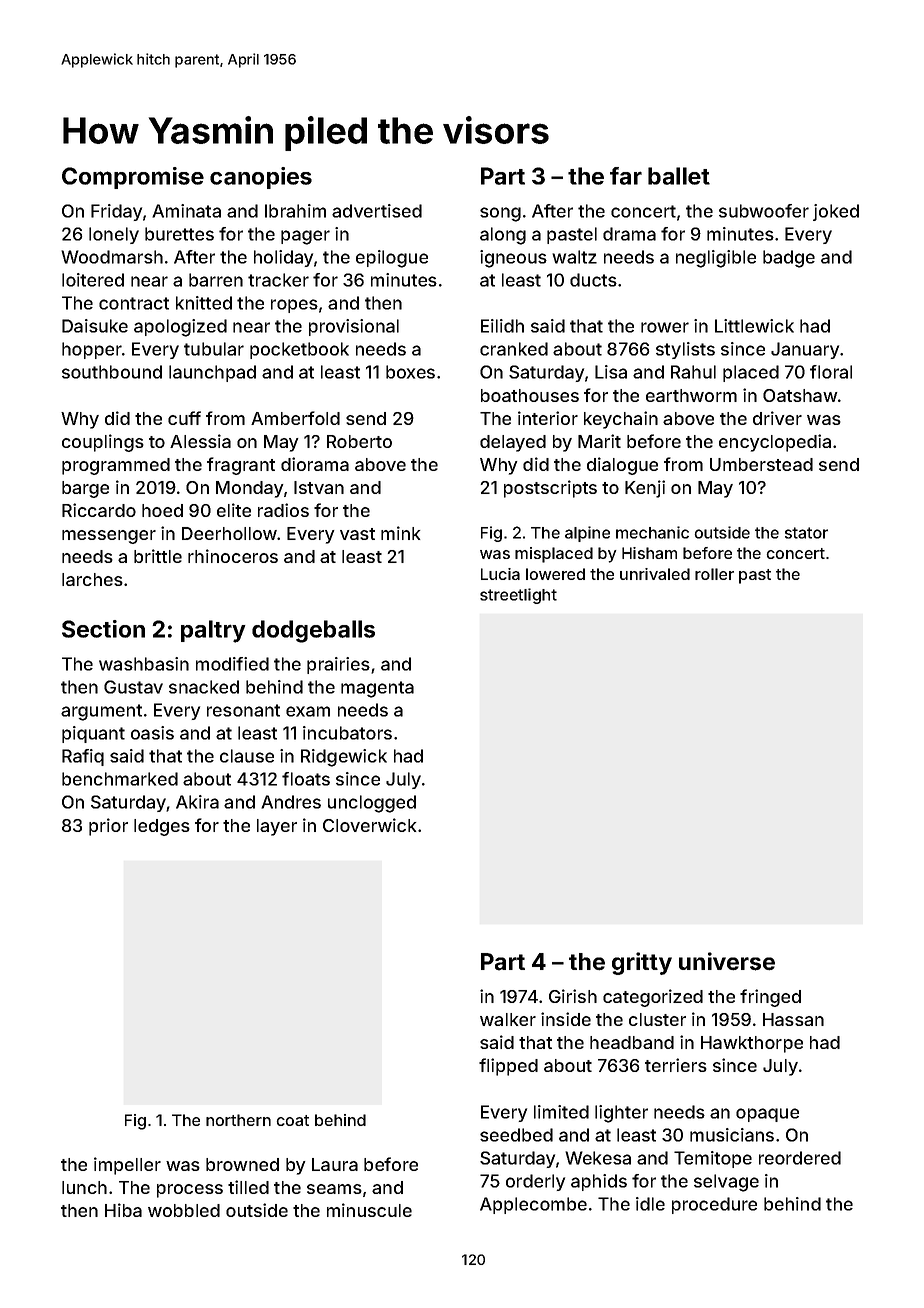  I want to click on ballet, so click(679, 176).
